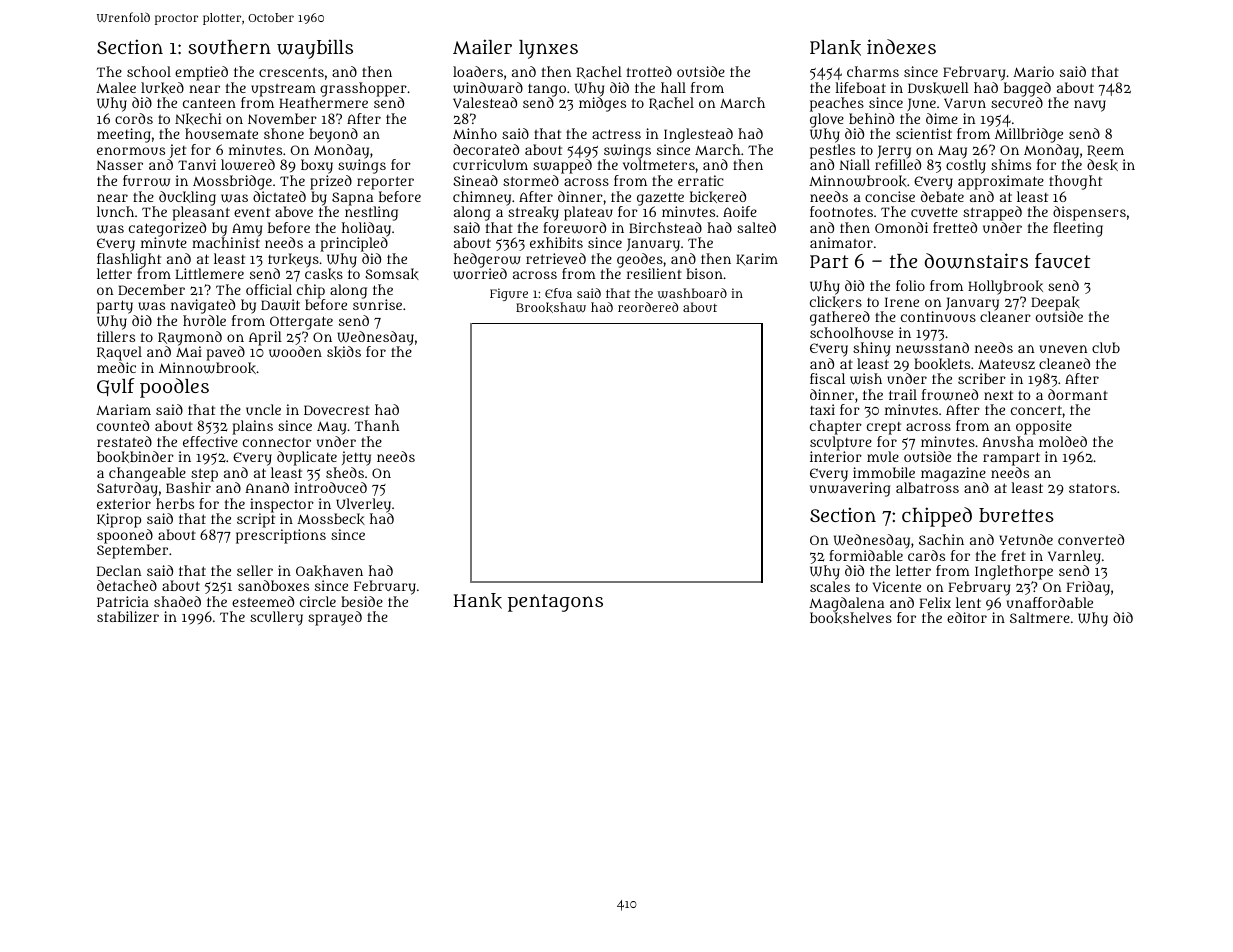 The width and height of the screenshot is (1233, 952). Describe the element at coordinates (1033, 71) in the screenshot. I see `Mario` at that location.
